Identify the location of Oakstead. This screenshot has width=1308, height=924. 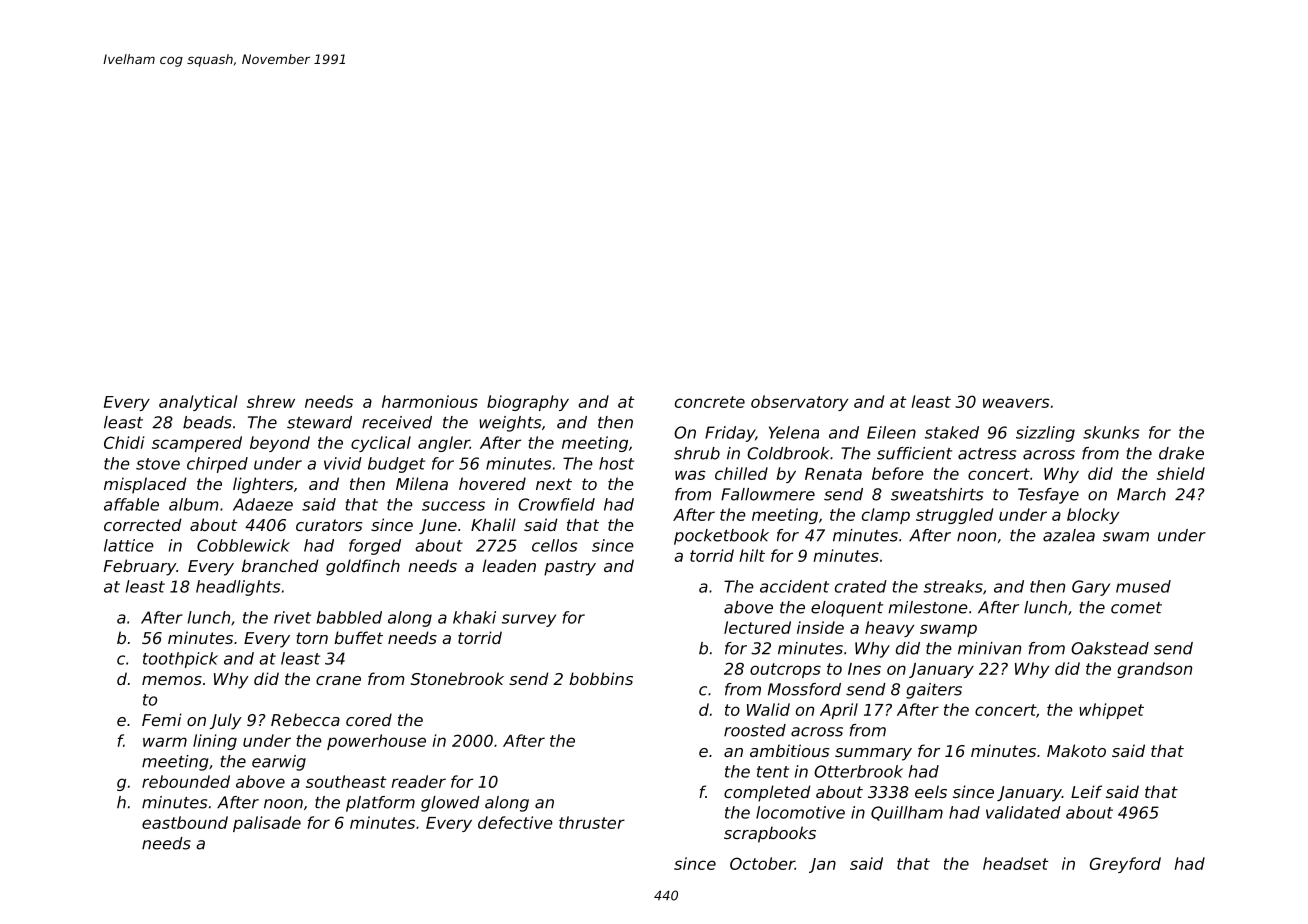
(1110, 648).
